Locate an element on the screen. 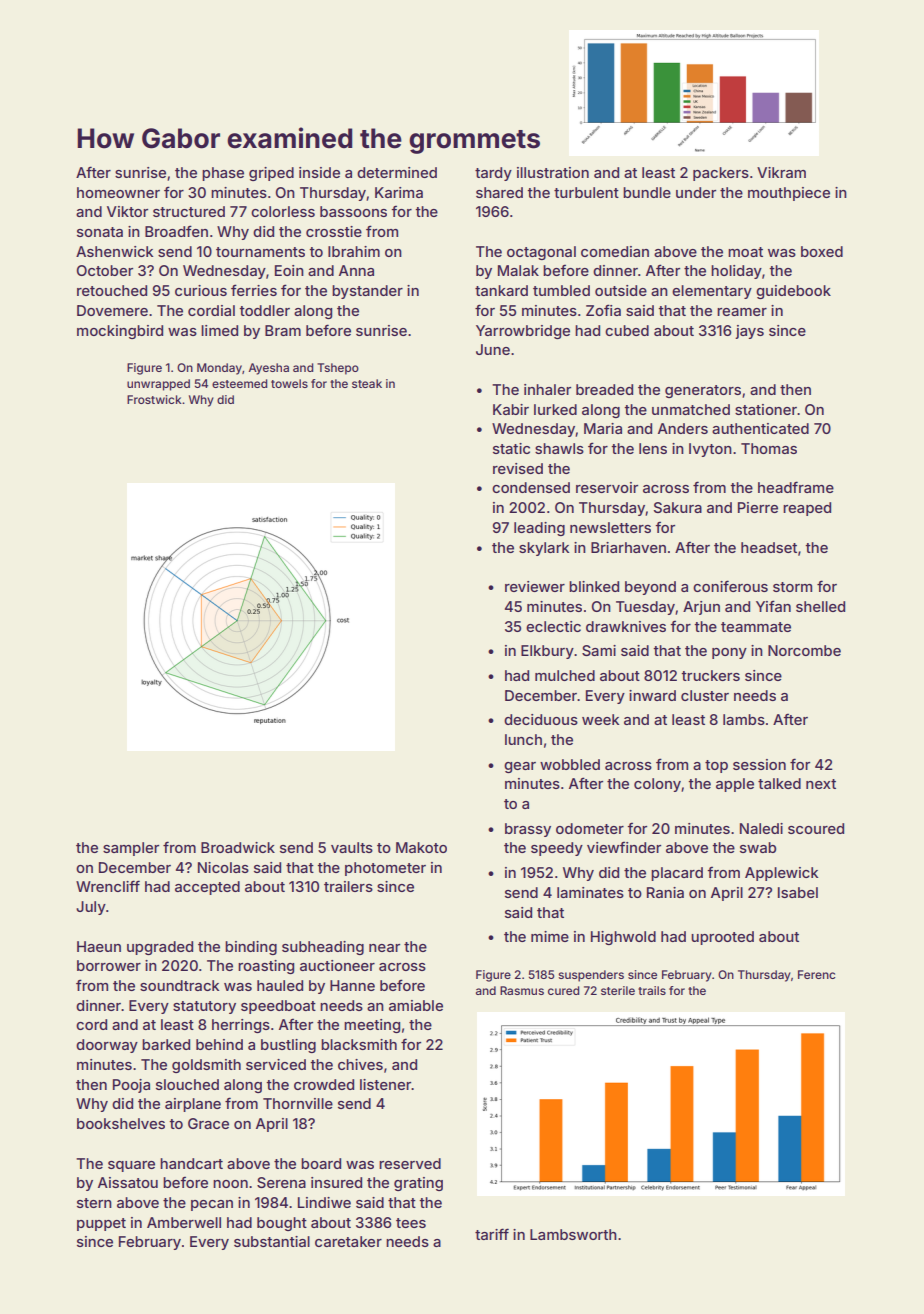 Image resolution: width=924 pixels, height=1314 pixels. Ayesha is located at coordinates (269, 369).
